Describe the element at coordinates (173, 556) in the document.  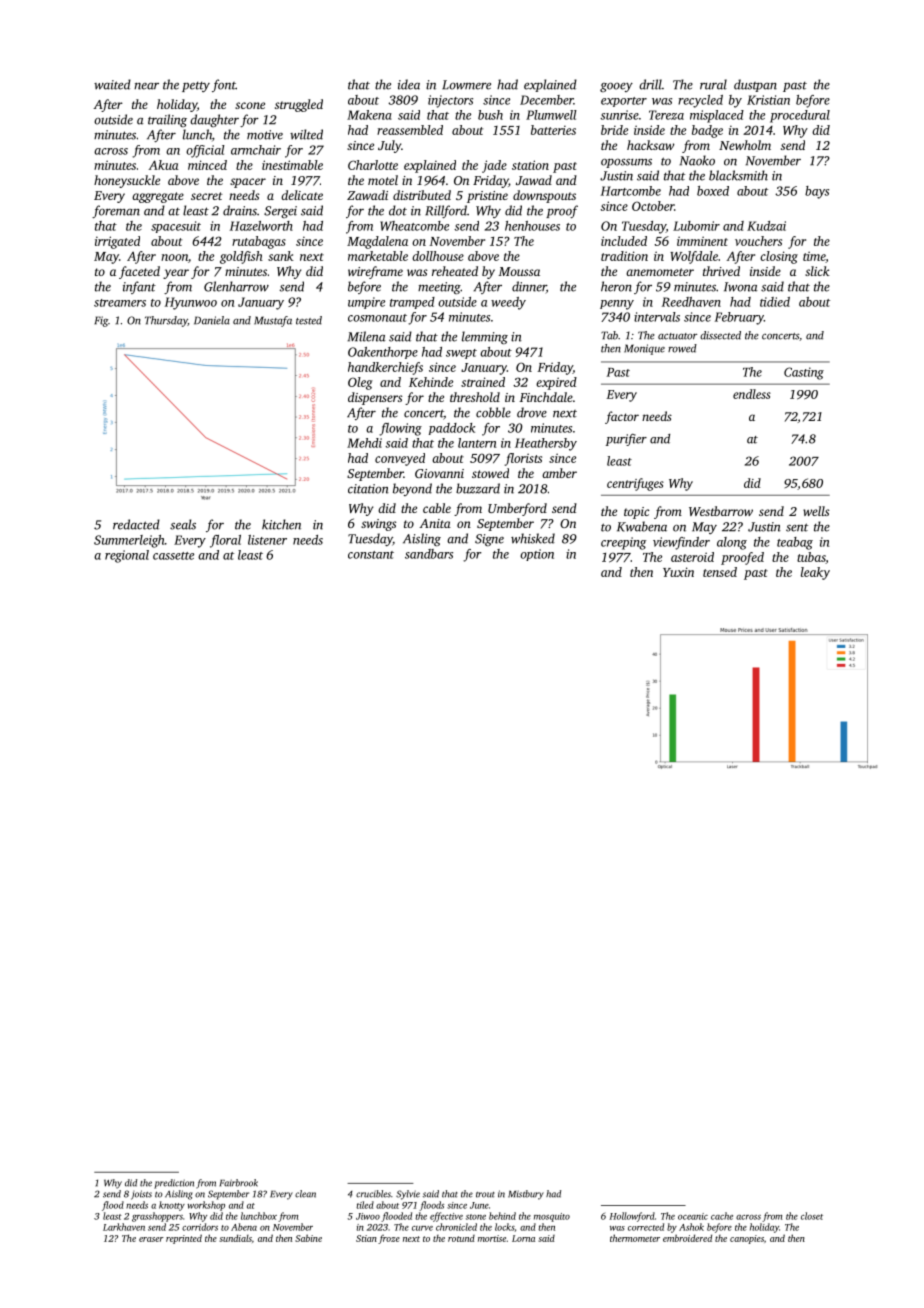
I see `cassette` at that location.
